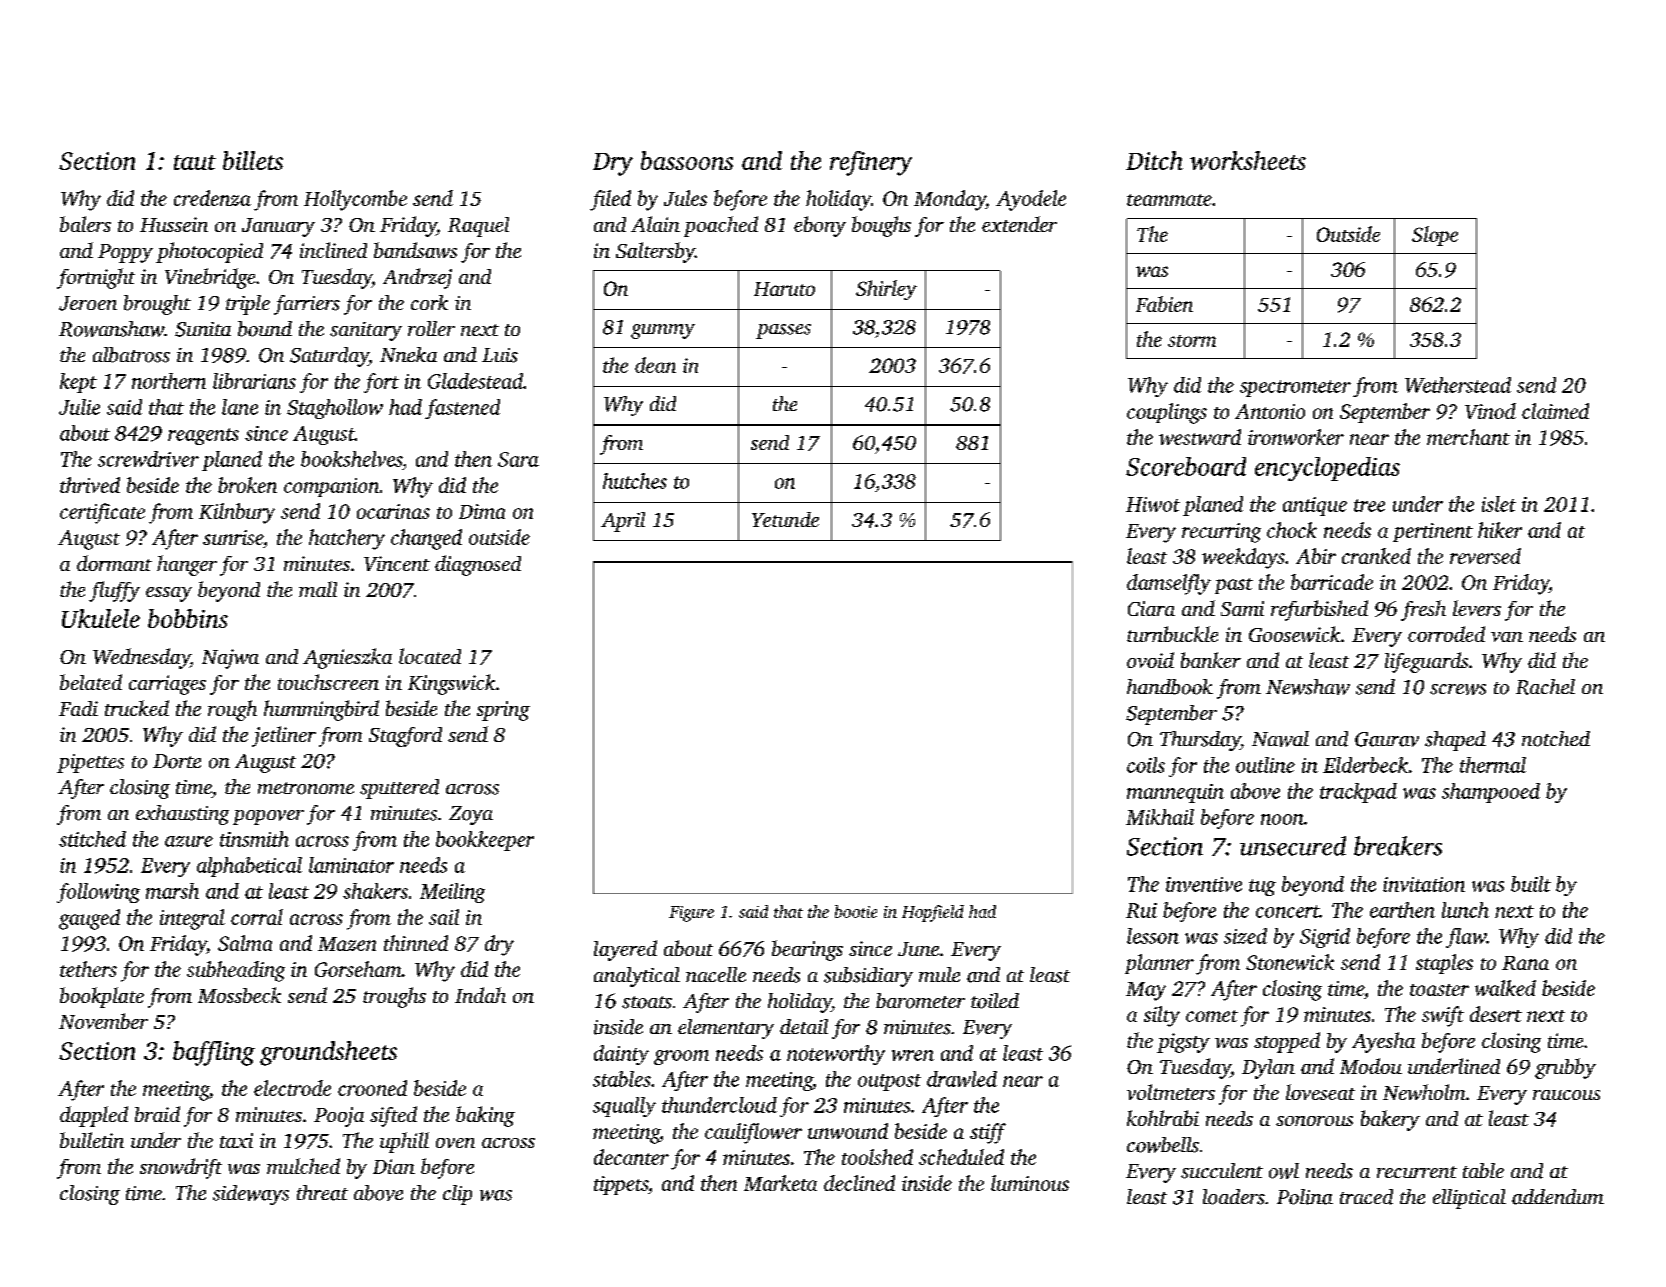 The width and height of the screenshot is (1666, 1287). What do you see at coordinates (886, 290) in the screenshot?
I see `Shirley` at bounding box center [886, 290].
